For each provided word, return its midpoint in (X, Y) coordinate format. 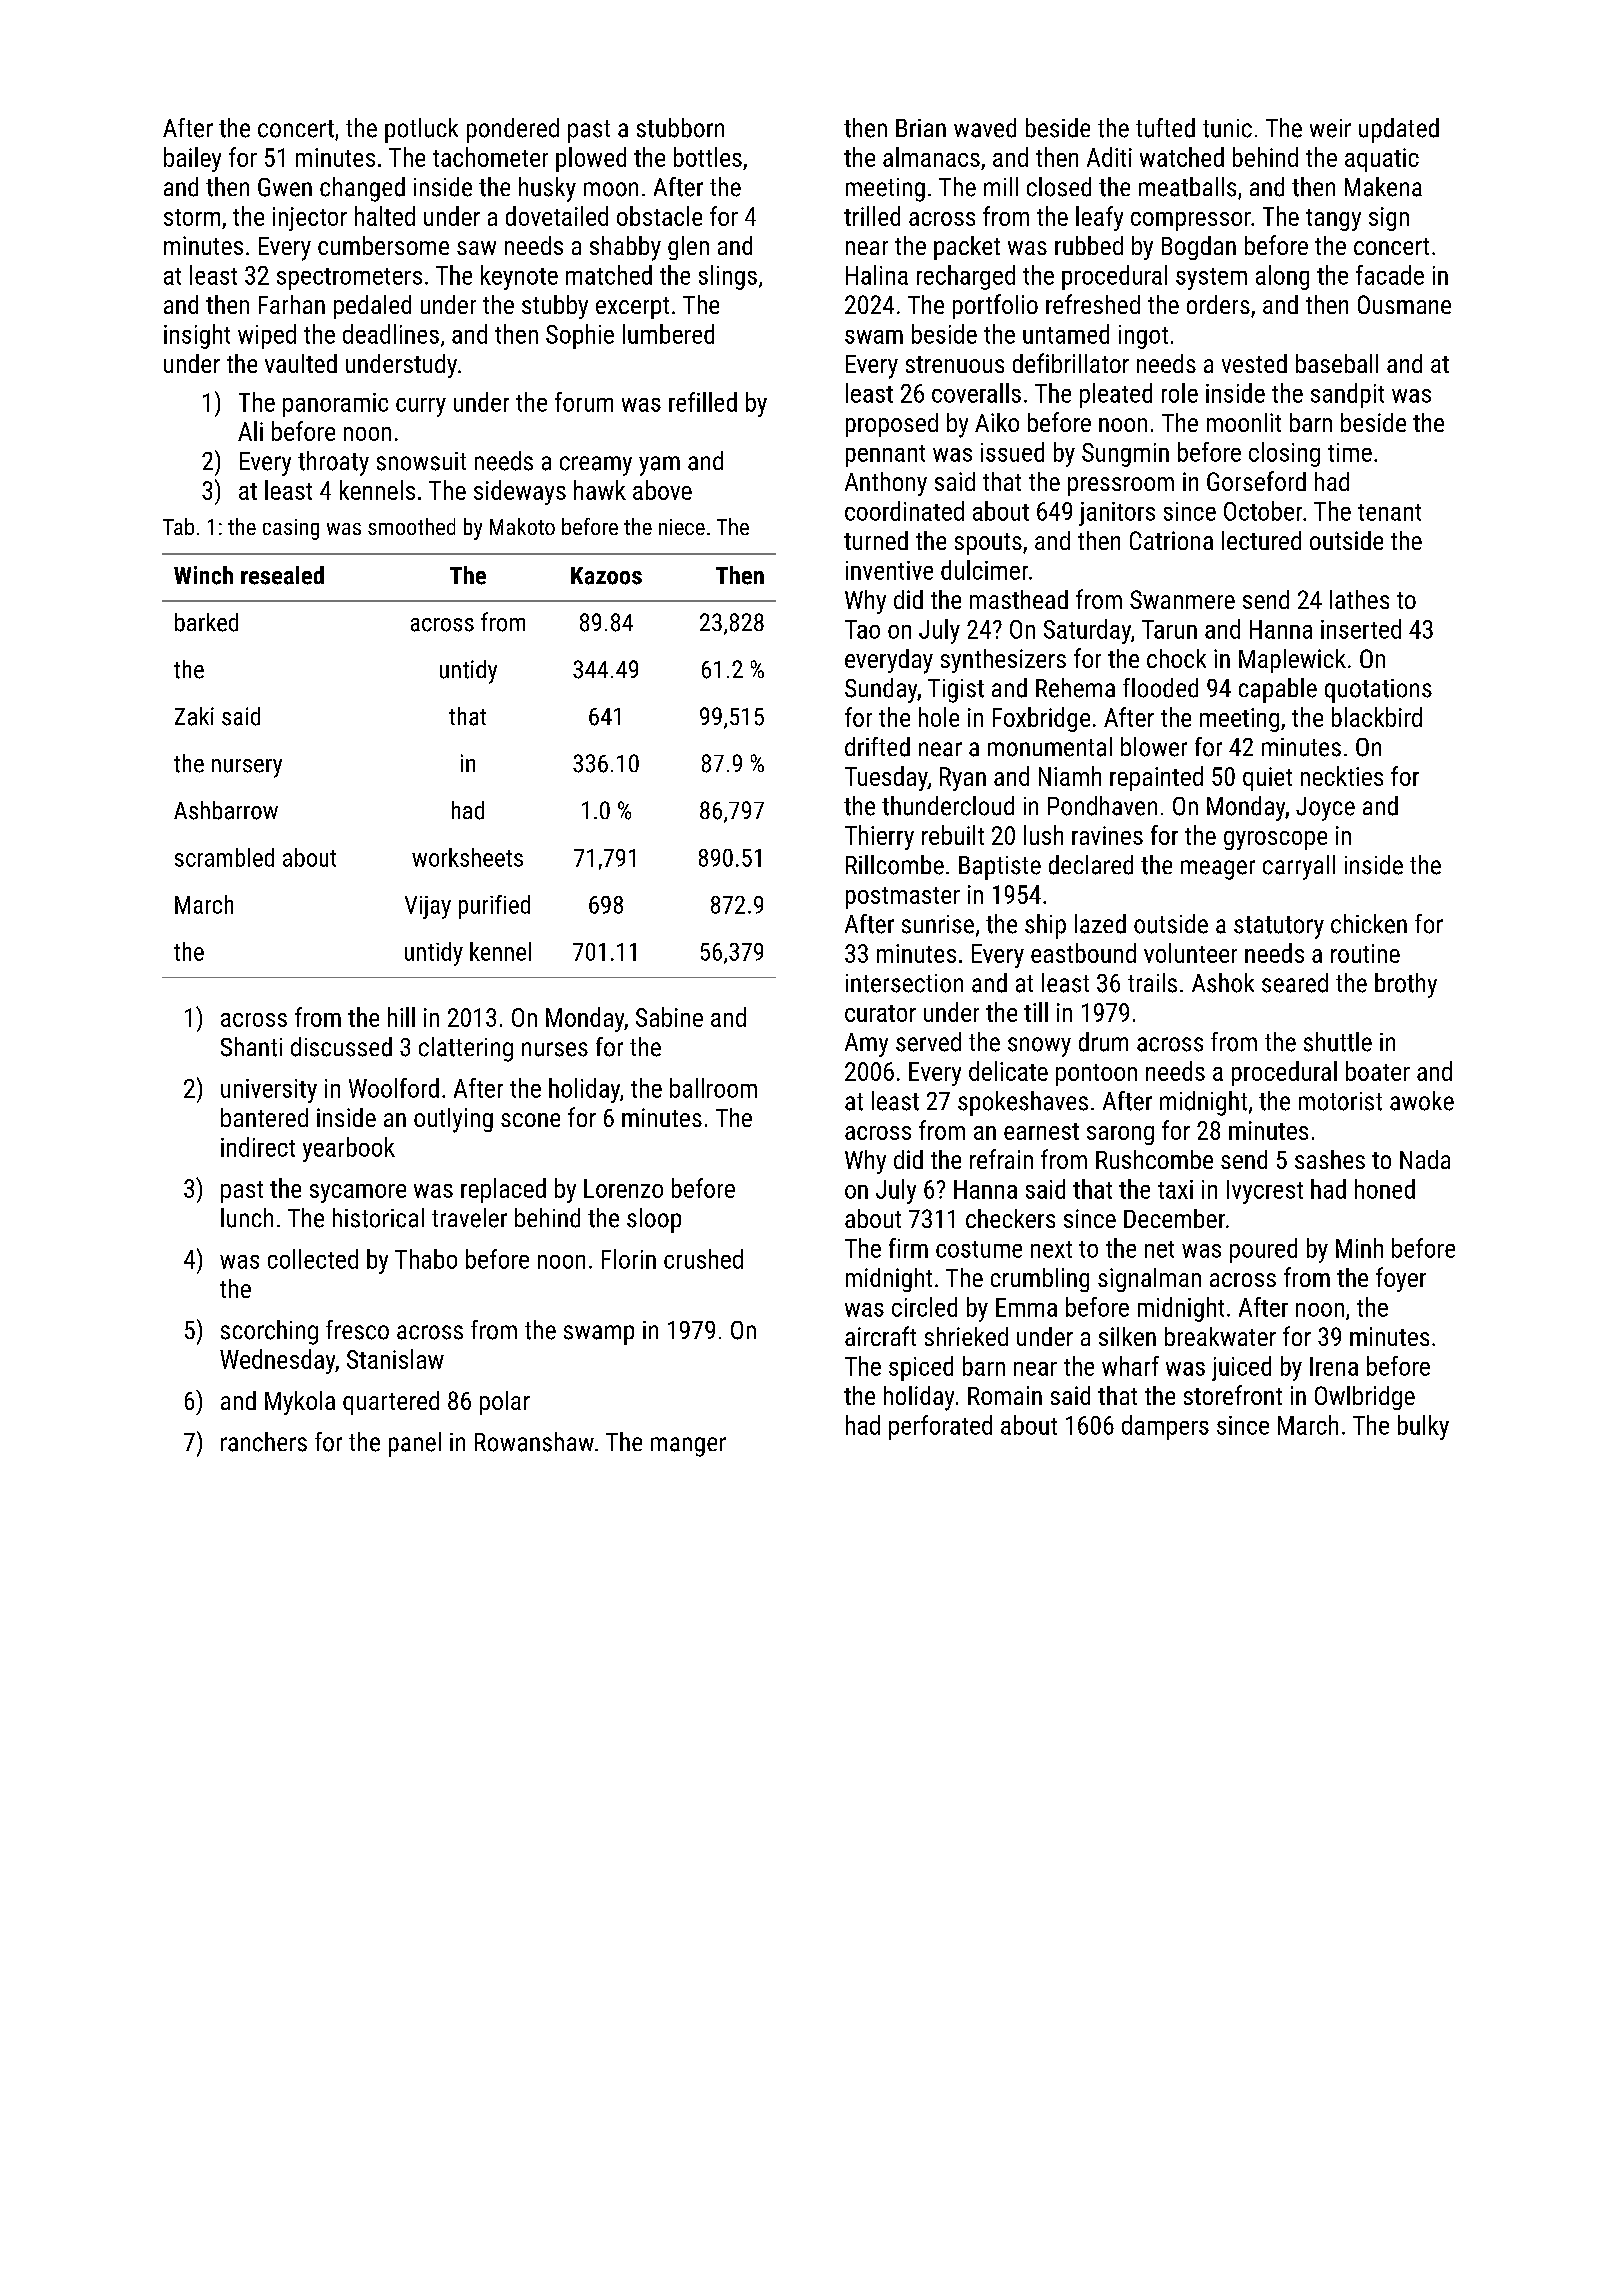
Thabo (426, 1259)
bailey (192, 159)
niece (682, 527)
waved (985, 128)
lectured (1261, 540)
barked (206, 622)
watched (1182, 157)
